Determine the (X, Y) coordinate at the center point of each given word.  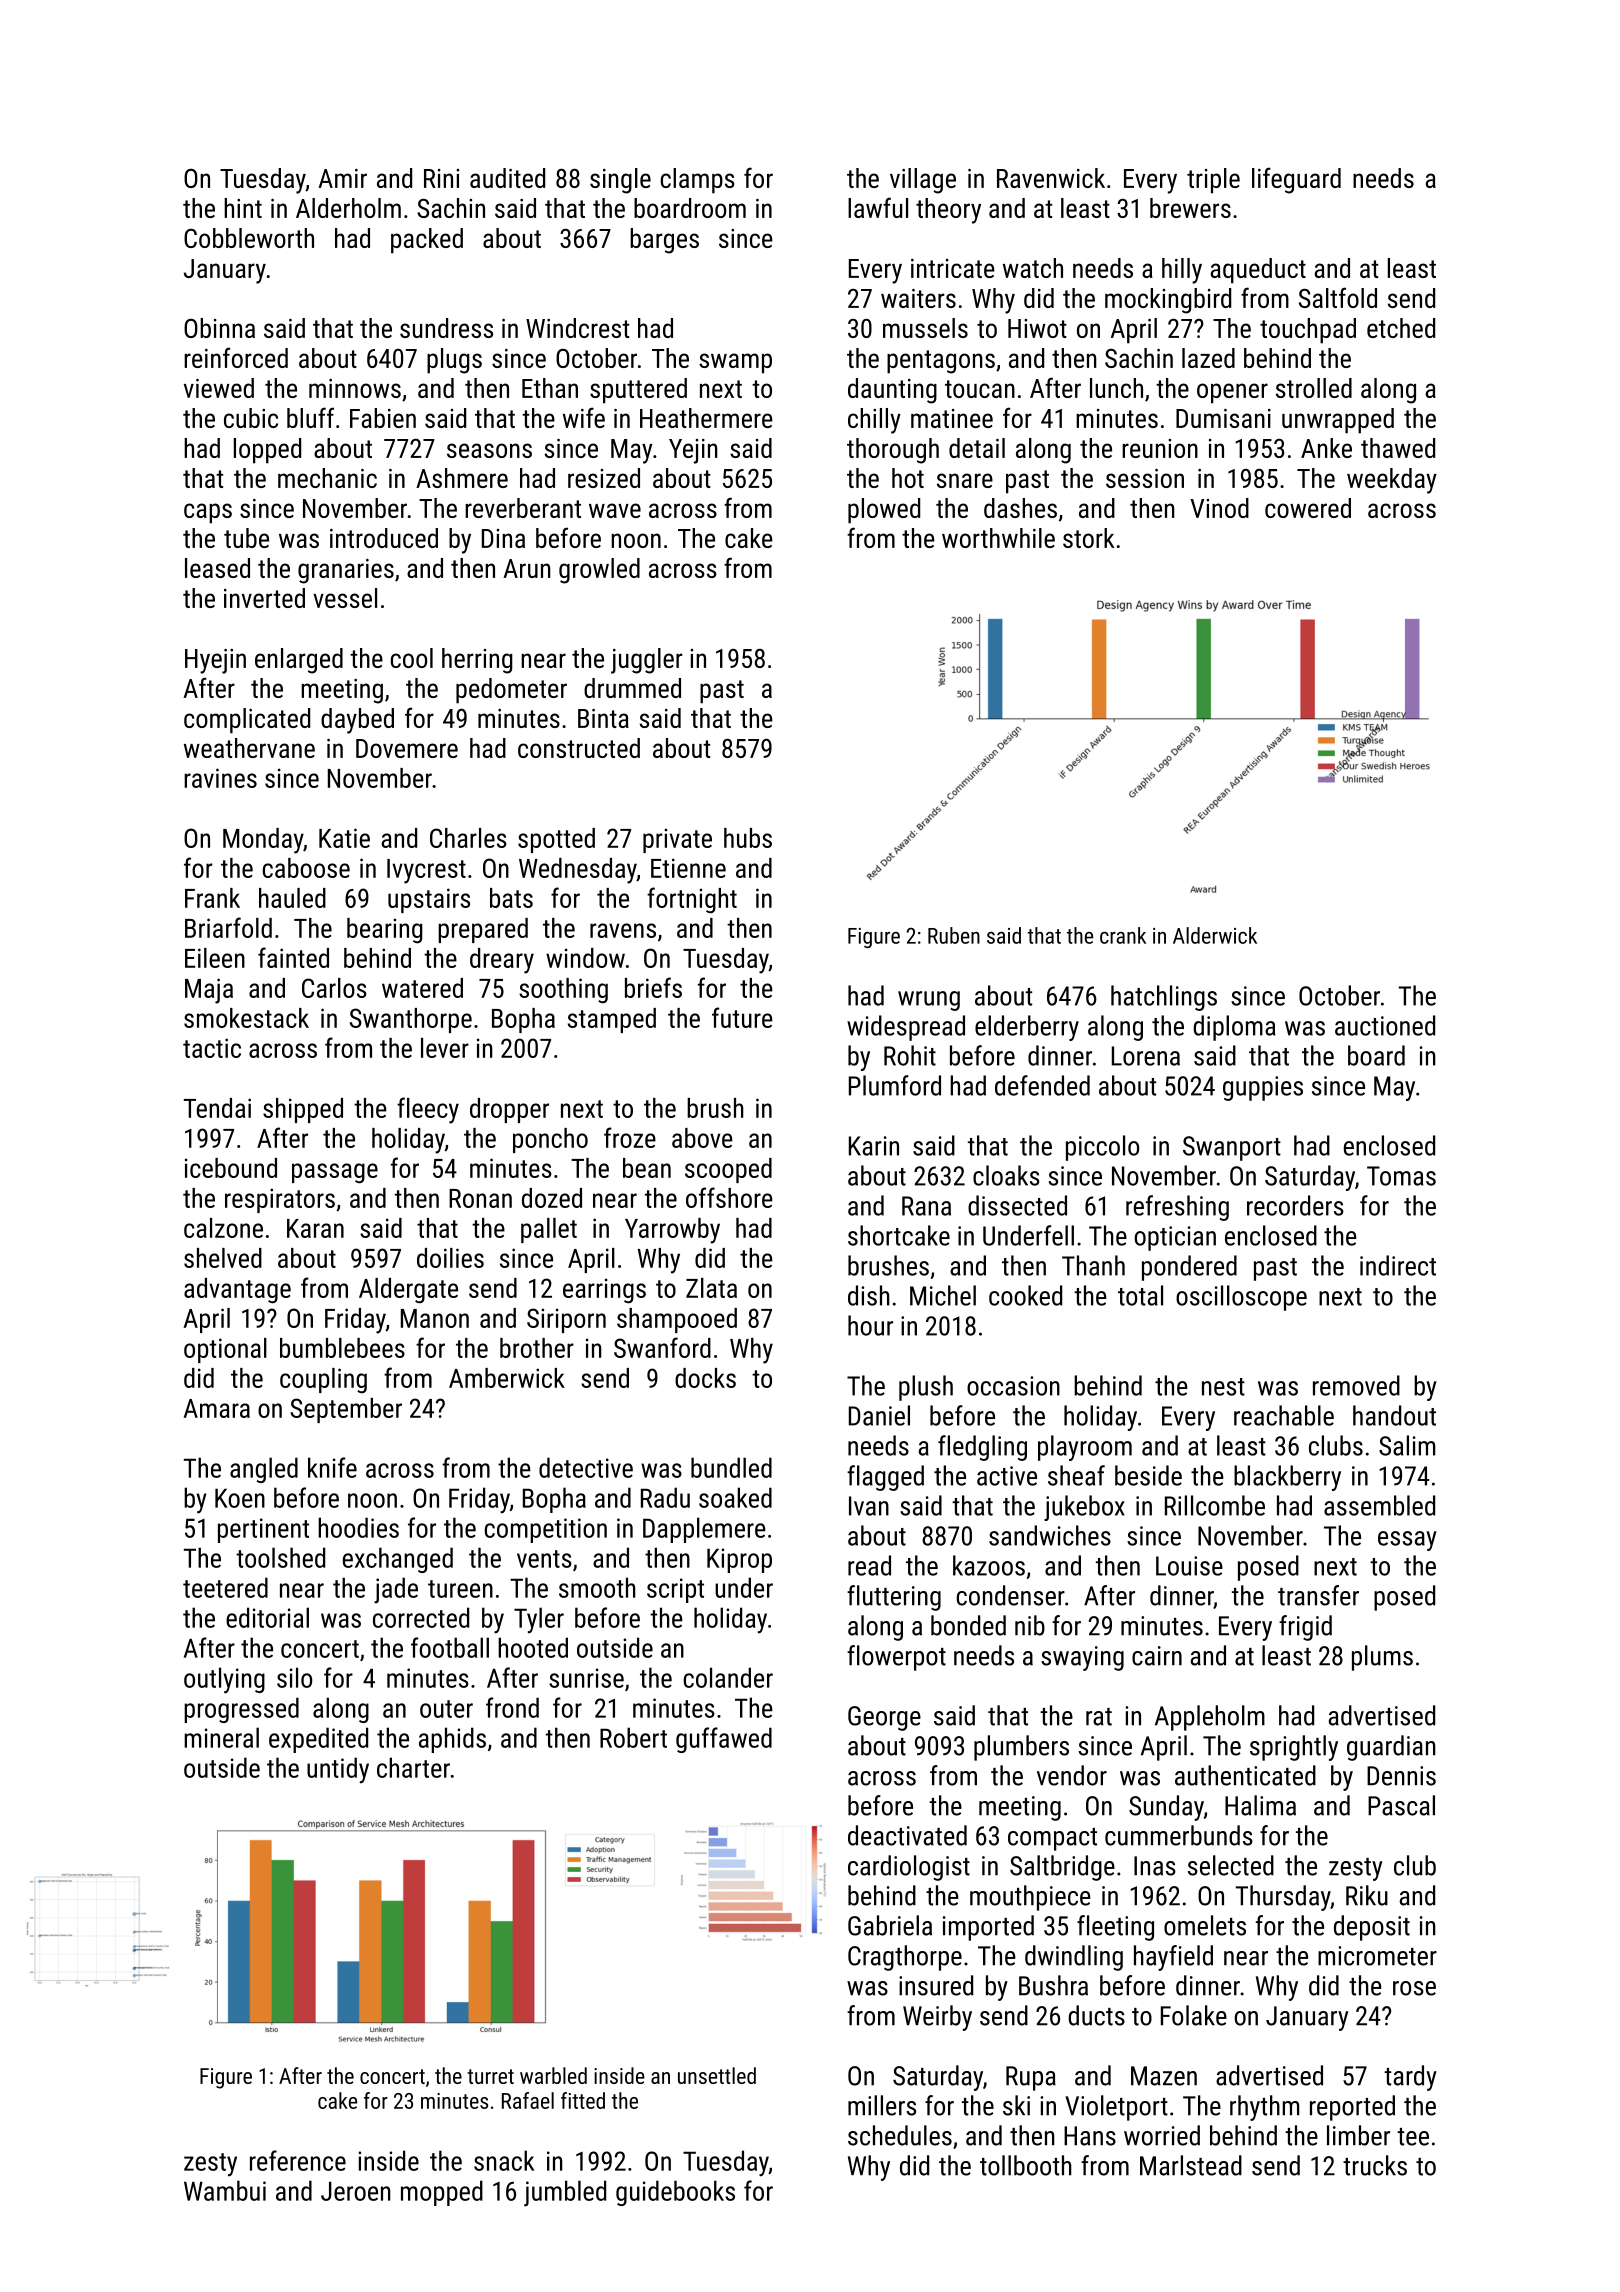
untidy (338, 1770)
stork (1089, 538)
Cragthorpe (905, 1958)
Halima (1260, 1805)
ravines (220, 778)
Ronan (480, 1198)
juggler (647, 661)
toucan (980, 389)
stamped (612, 1020)
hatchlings (1164, 998)
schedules (900, 2135)
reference (298, 2160)
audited (507, 178)
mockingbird (1168, 301)
